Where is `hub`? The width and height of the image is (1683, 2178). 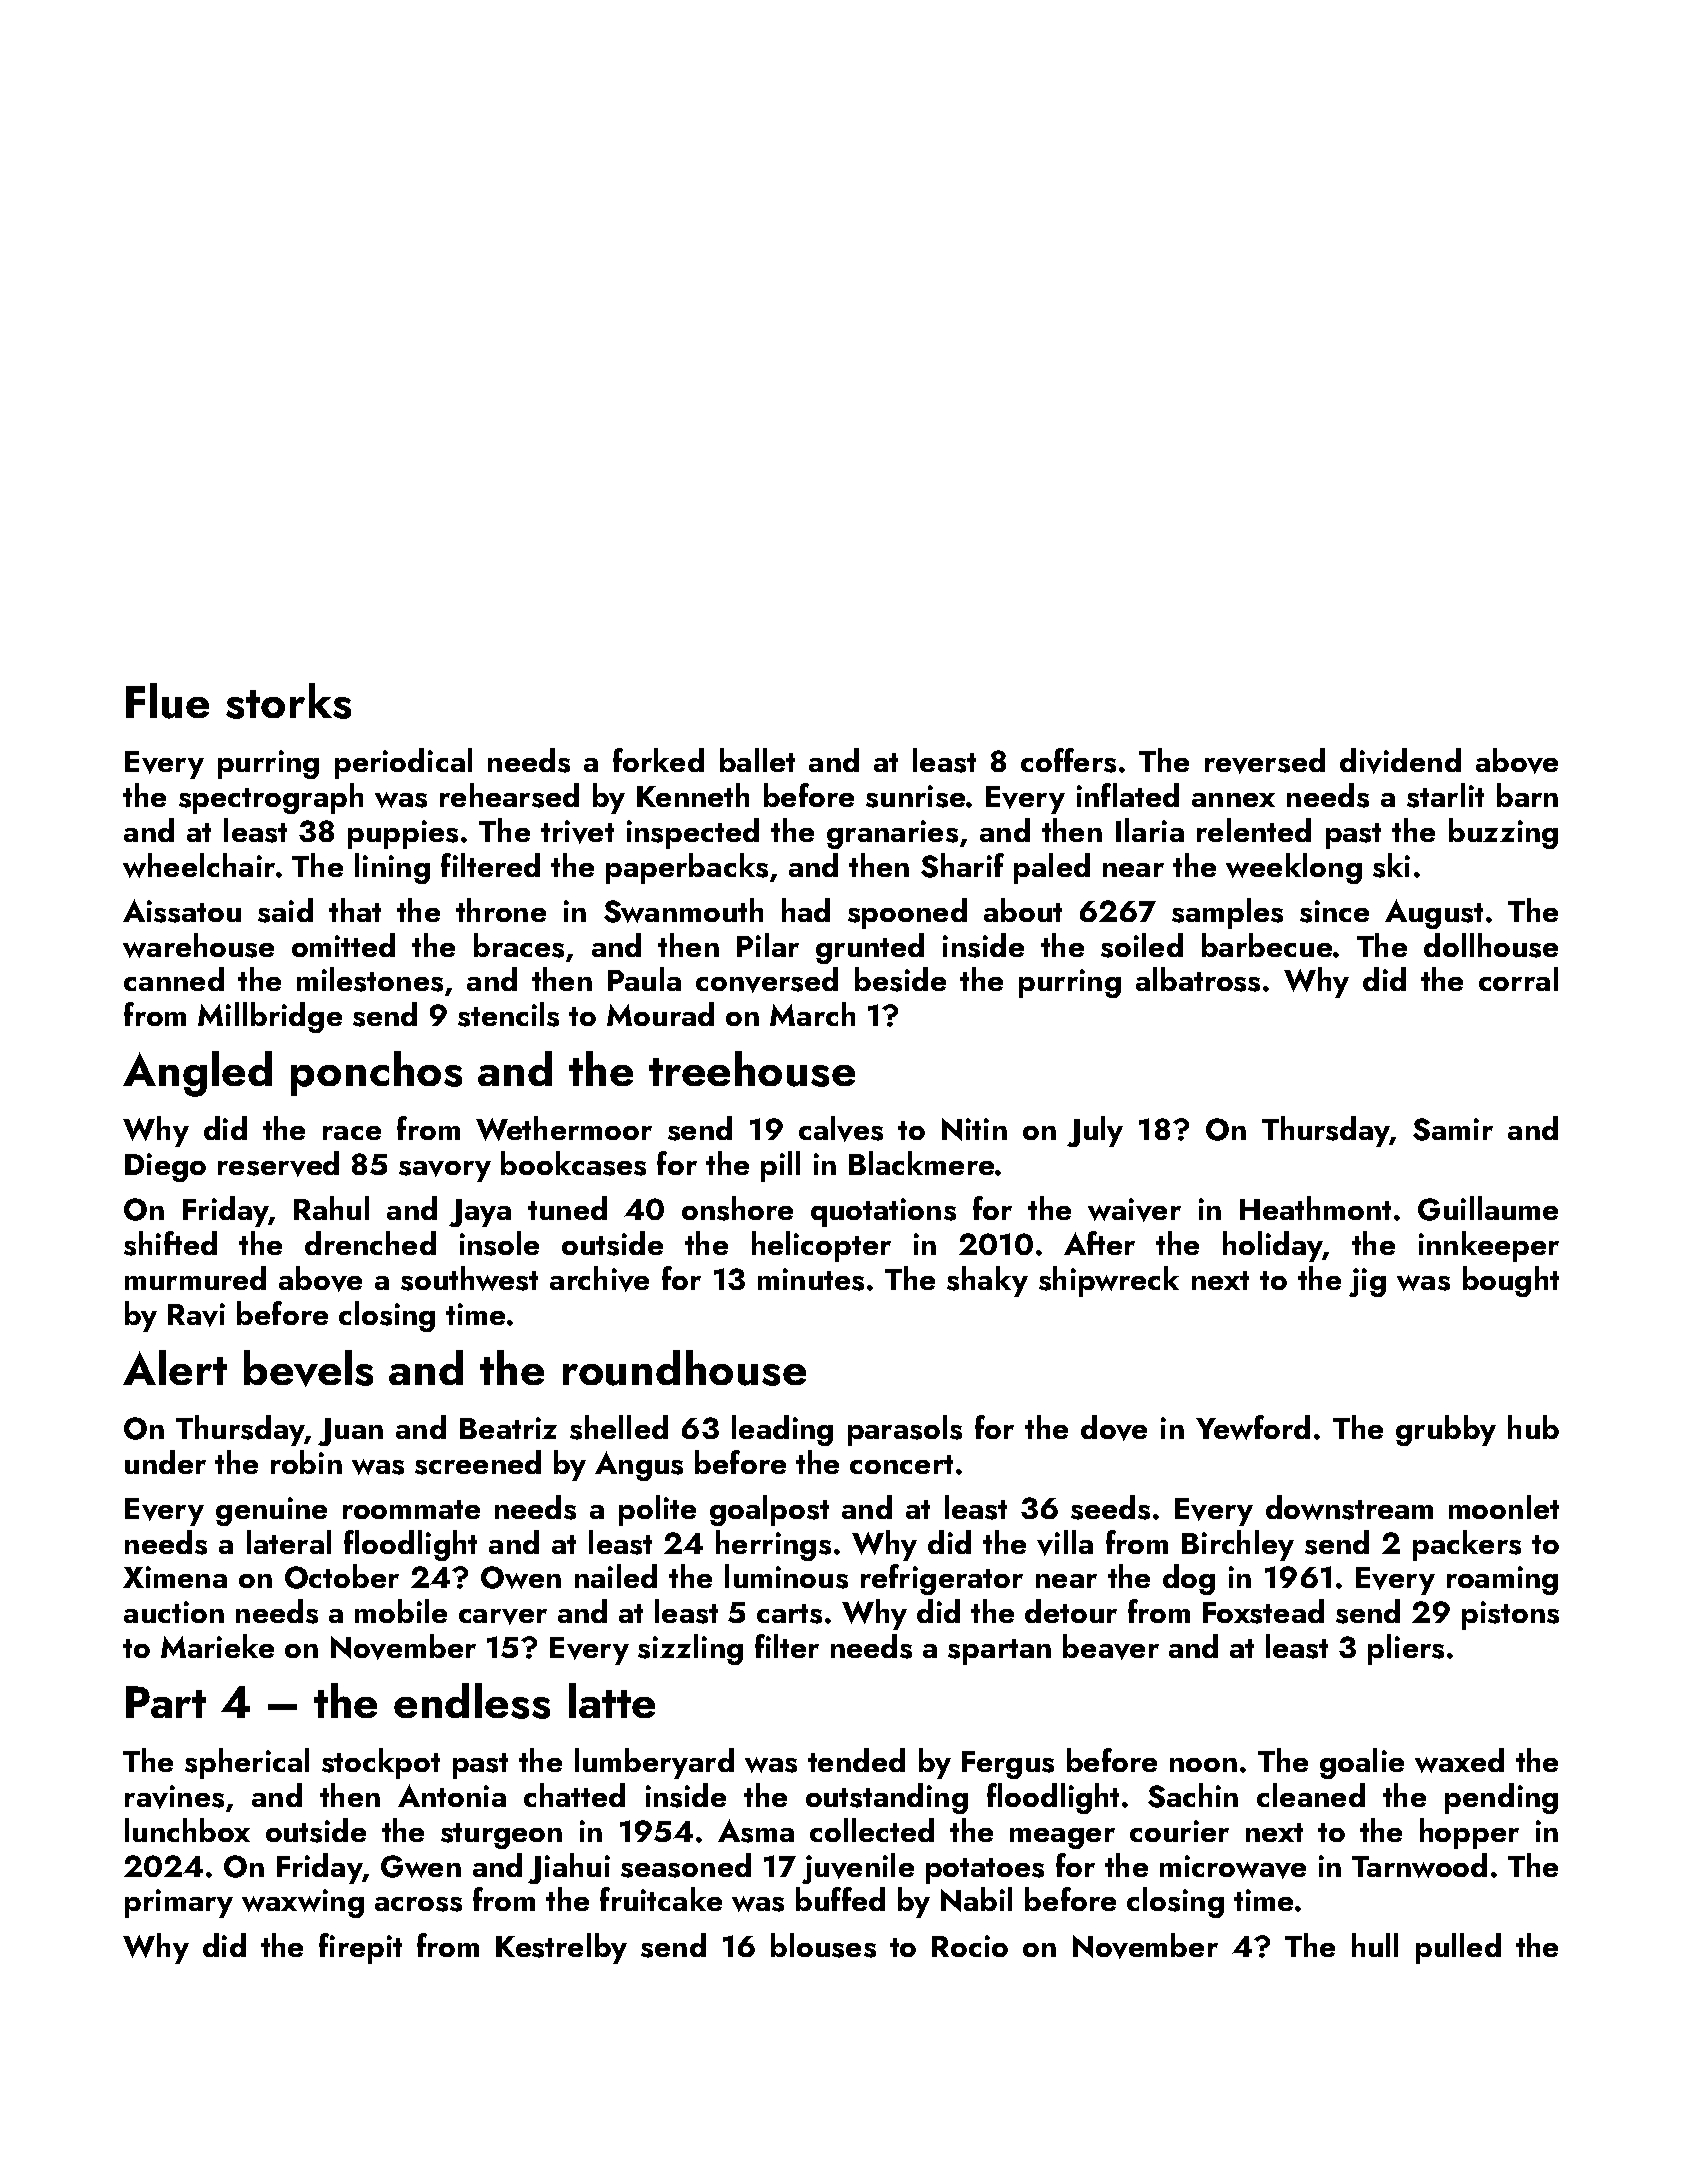
hub is located at coordinates (1533, 1427).
